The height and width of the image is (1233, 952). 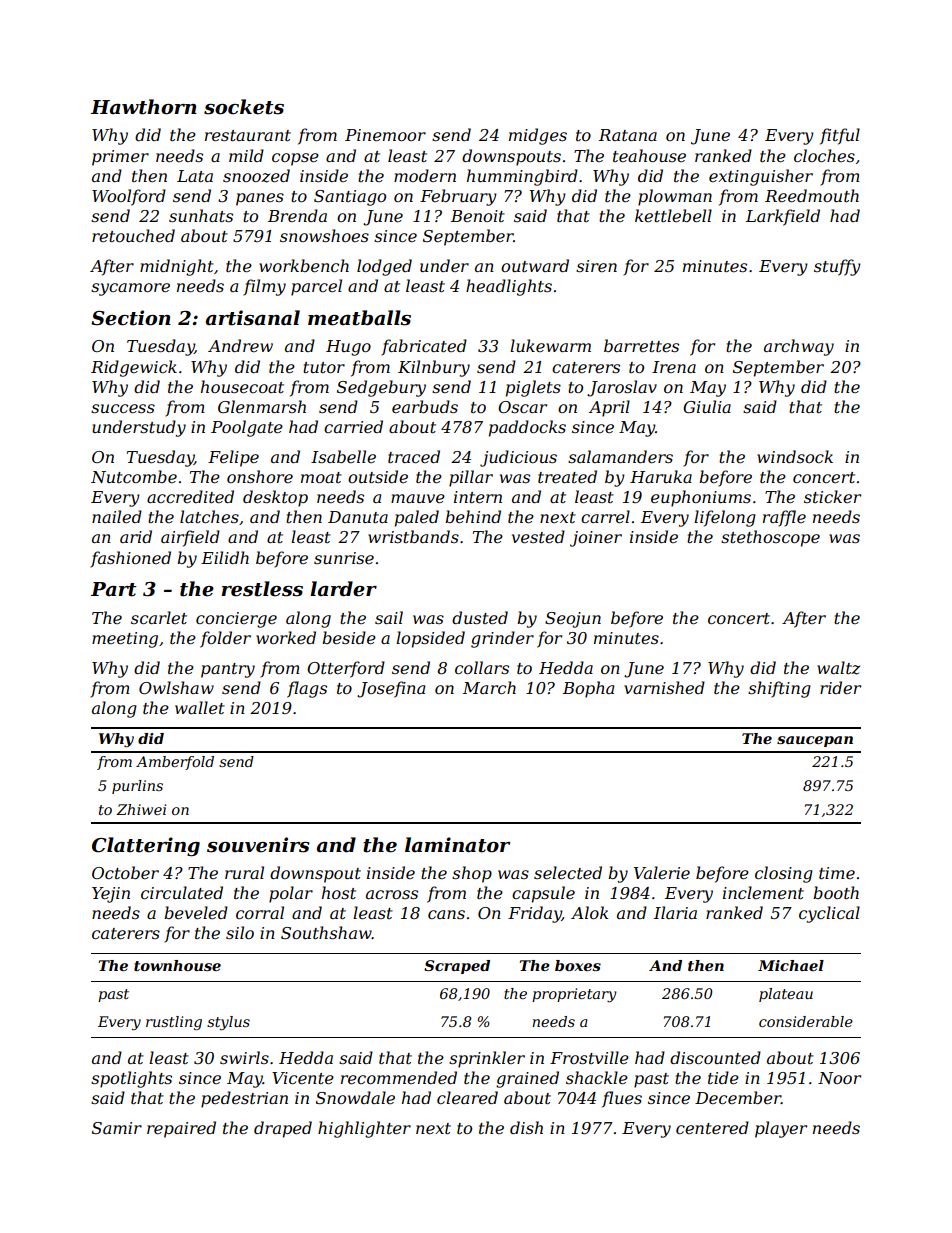 What do you see at coordinates (838, 668) in the image?
I see `waltz` at bounding box center [838, 668].
